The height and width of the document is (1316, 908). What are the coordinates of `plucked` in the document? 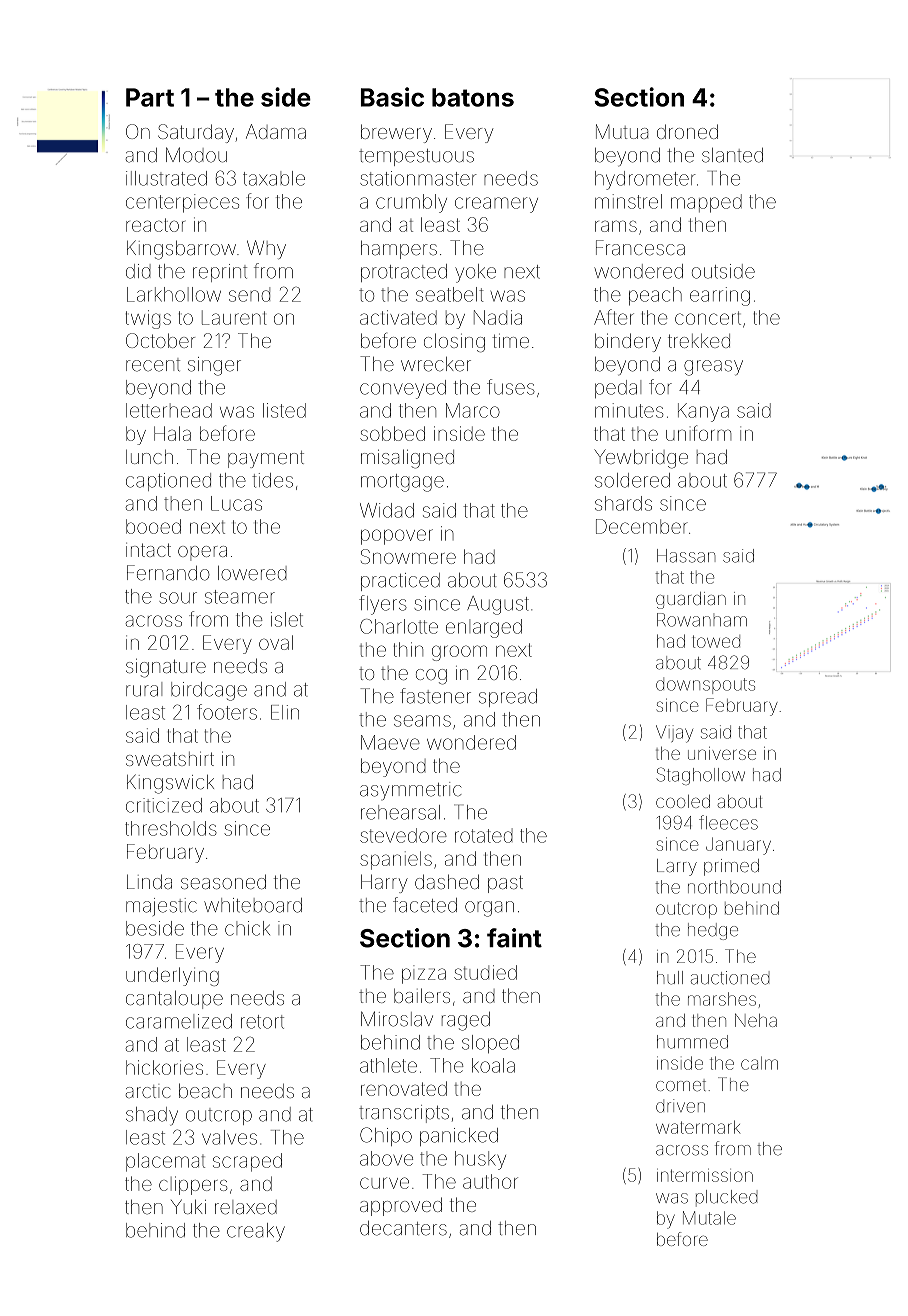 It's located at (726, 1198).
